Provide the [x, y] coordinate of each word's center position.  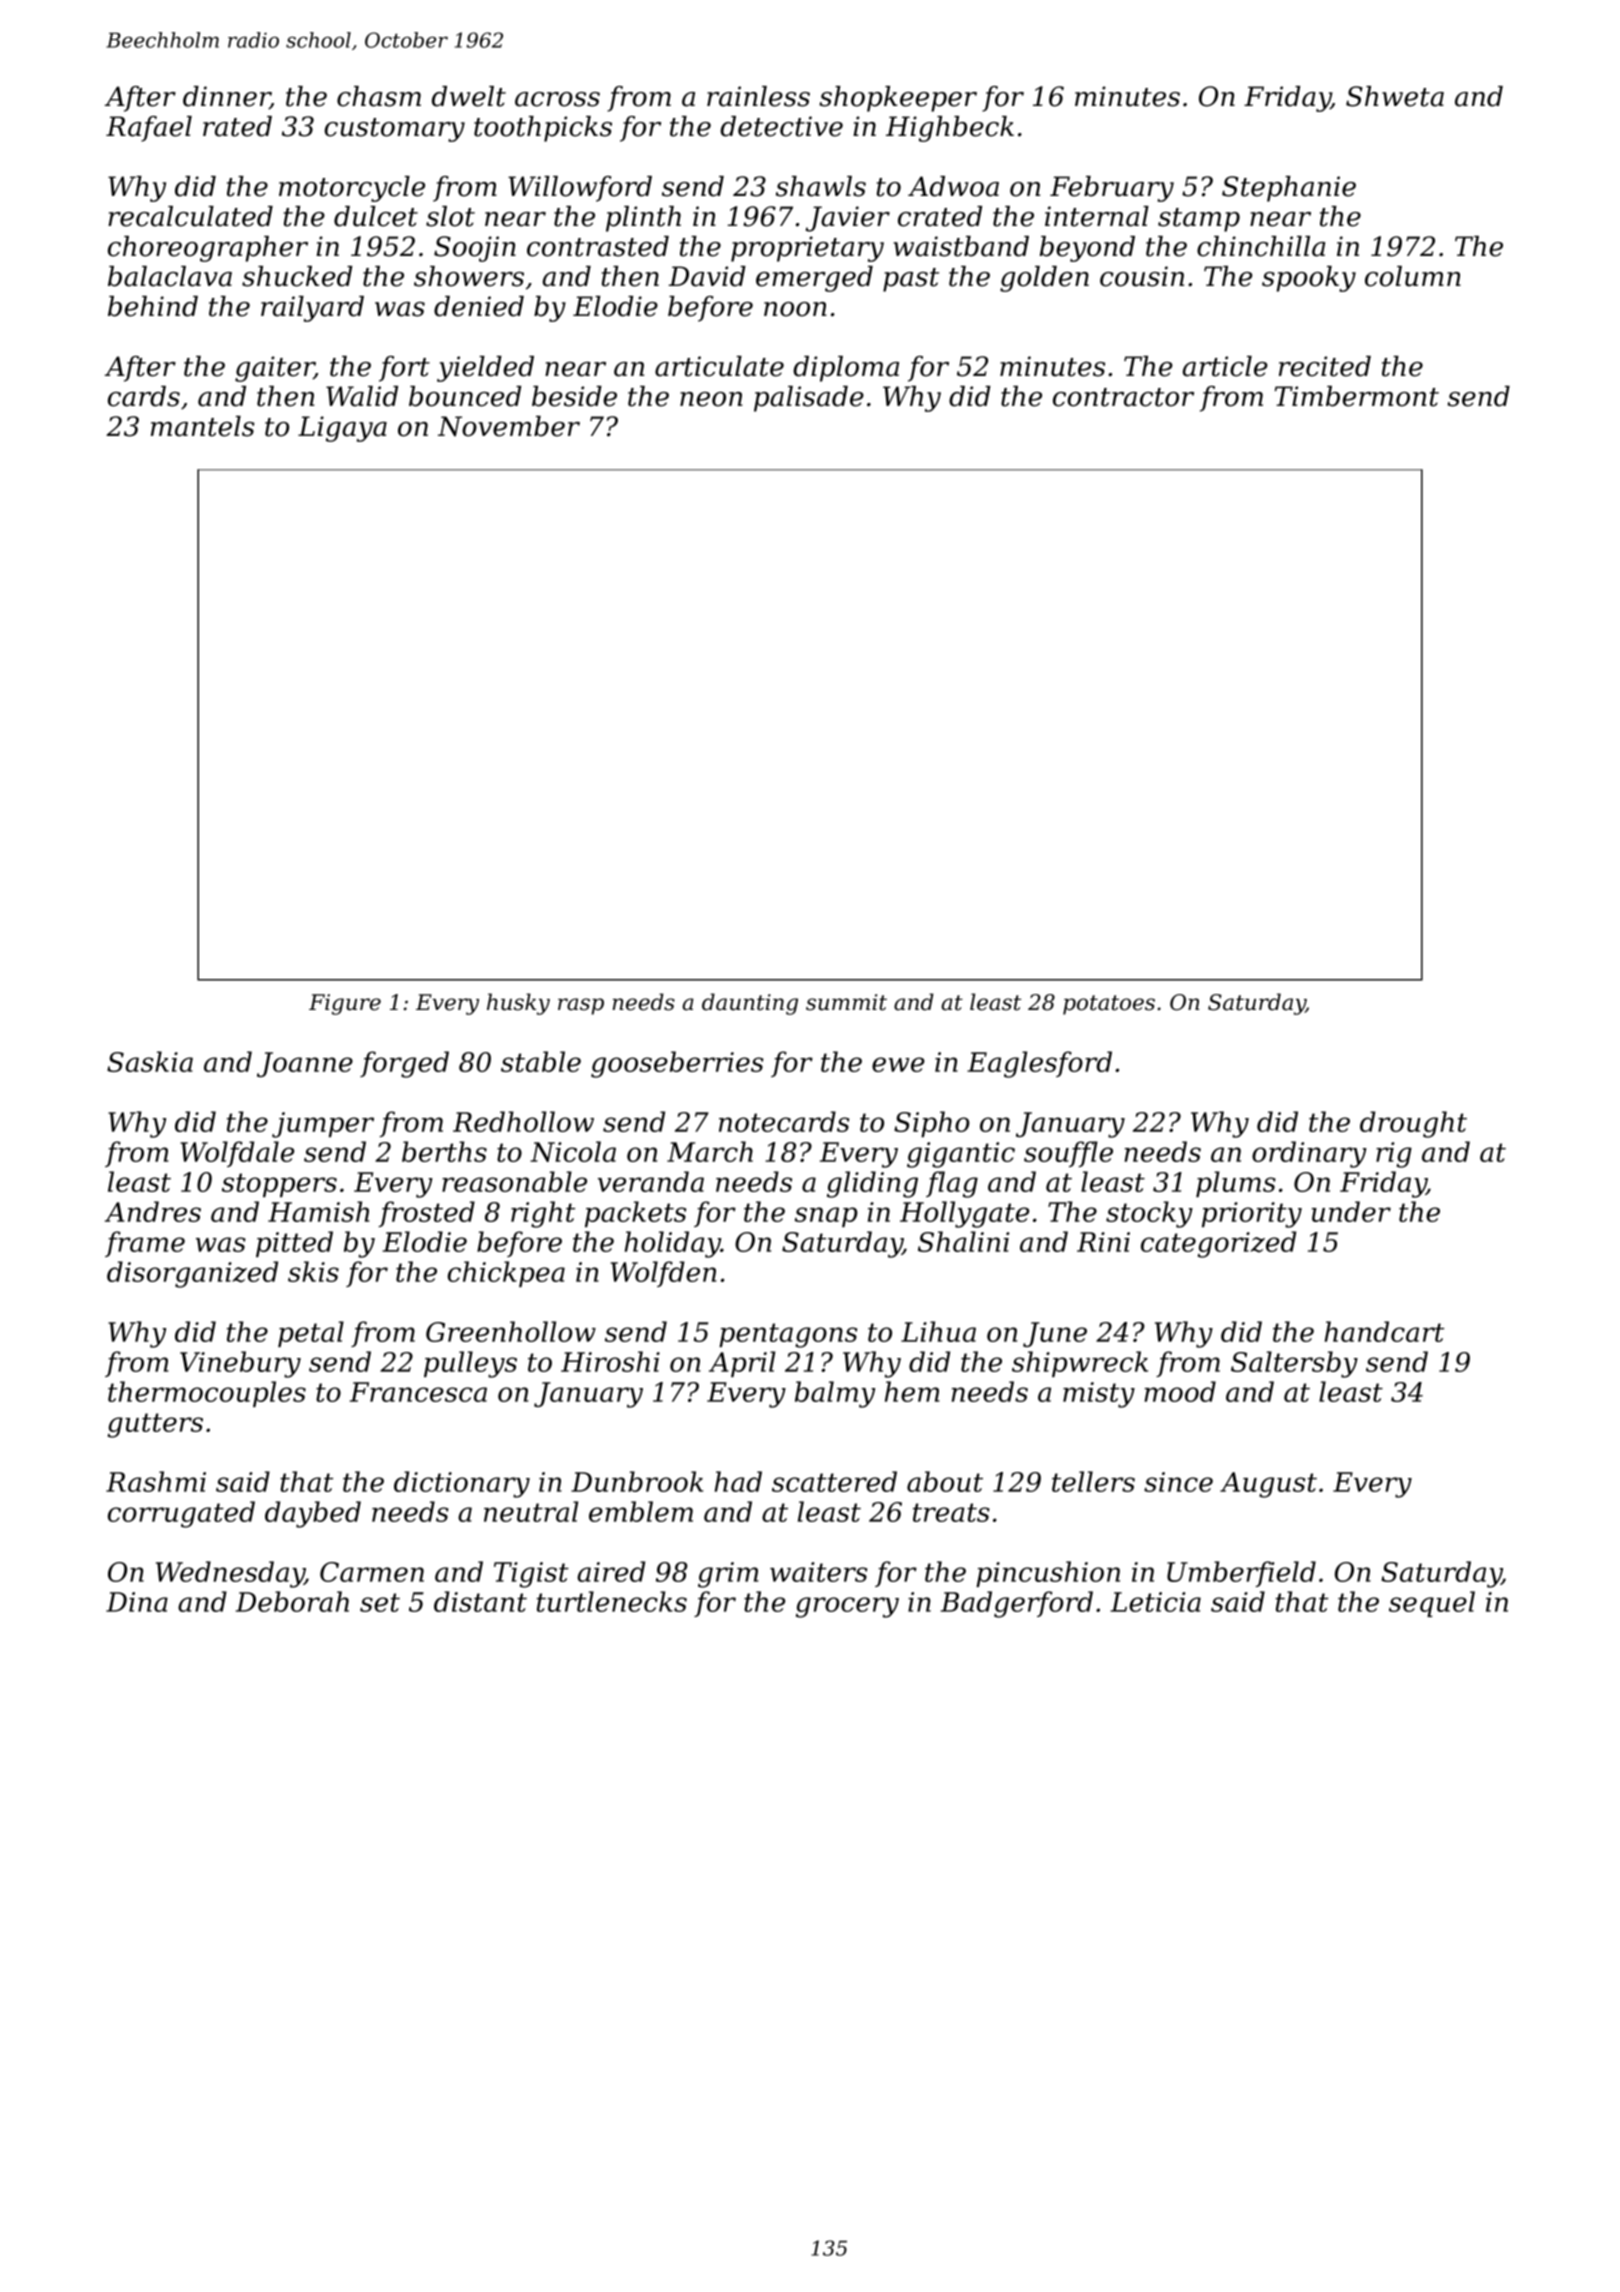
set [380, 1602]
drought [1413, 1124]
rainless [758, 96]
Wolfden [663, 1274]
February [1112, 189]
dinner [226, 97]
